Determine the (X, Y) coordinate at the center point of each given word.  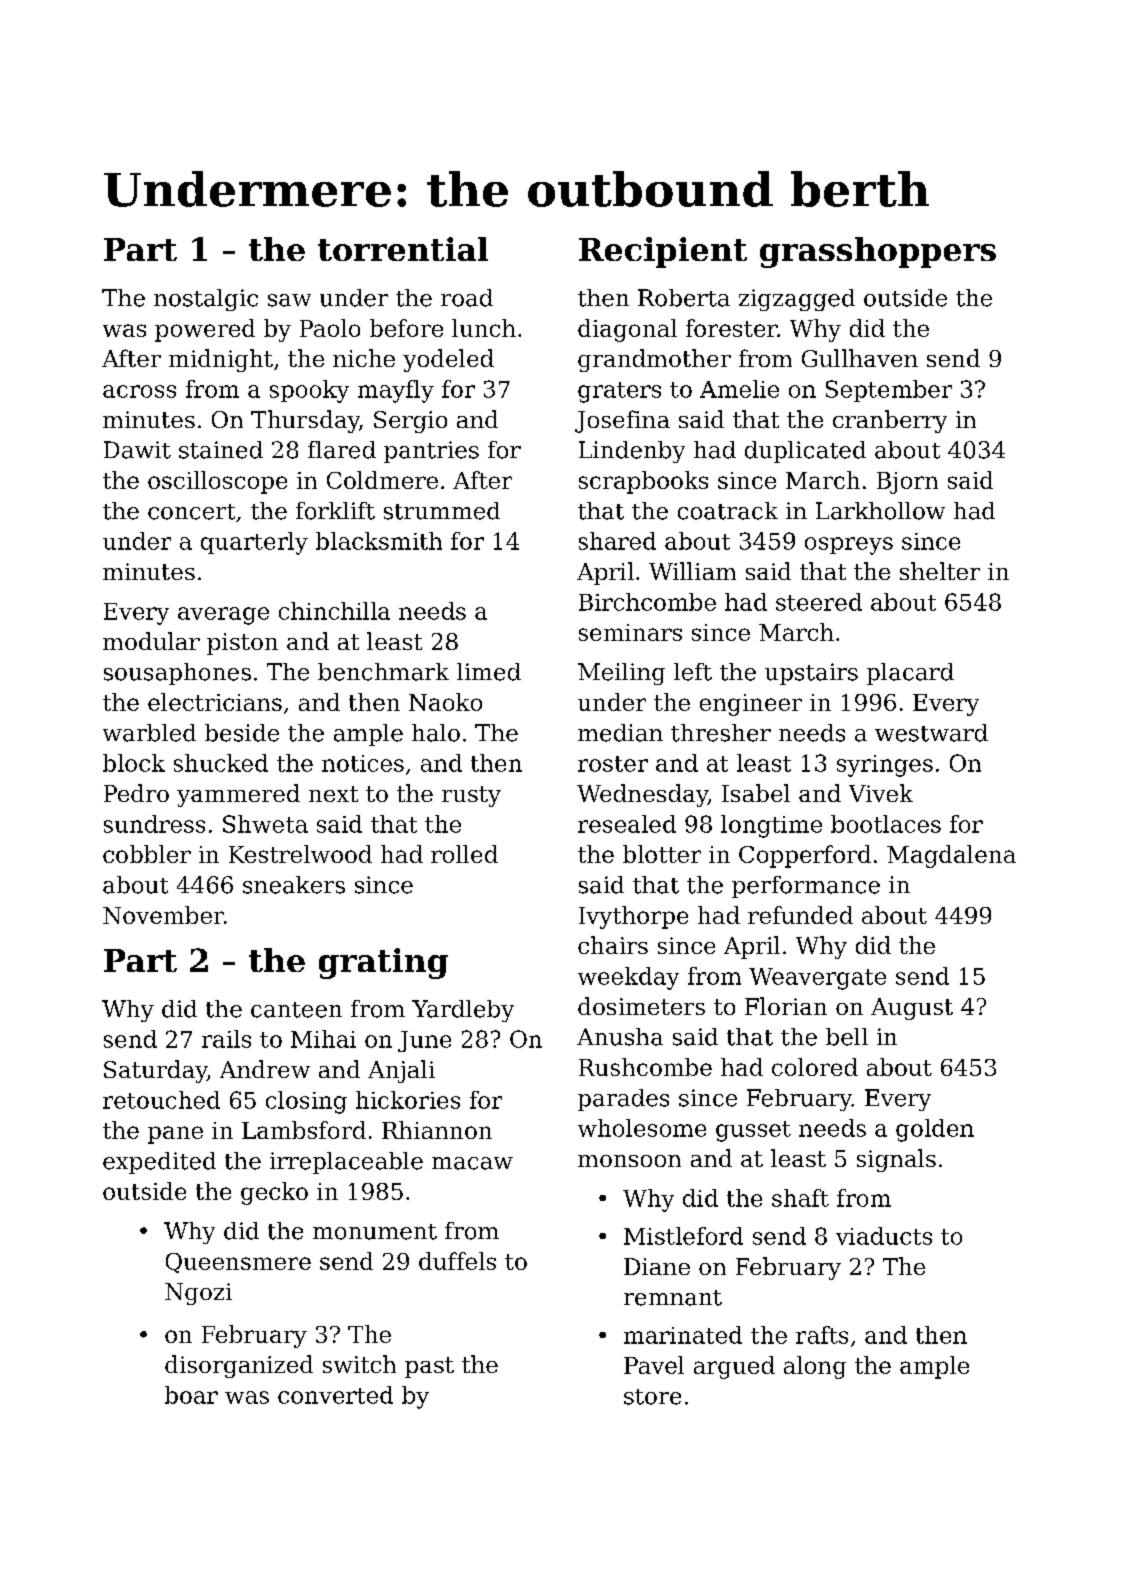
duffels (457, 1261)
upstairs (811, 674)
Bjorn (907, 483)
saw (289, 300)
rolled (464, 854)
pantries (431, 452)
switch (359, 1364)
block (134, 763)
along (815, 1367)
